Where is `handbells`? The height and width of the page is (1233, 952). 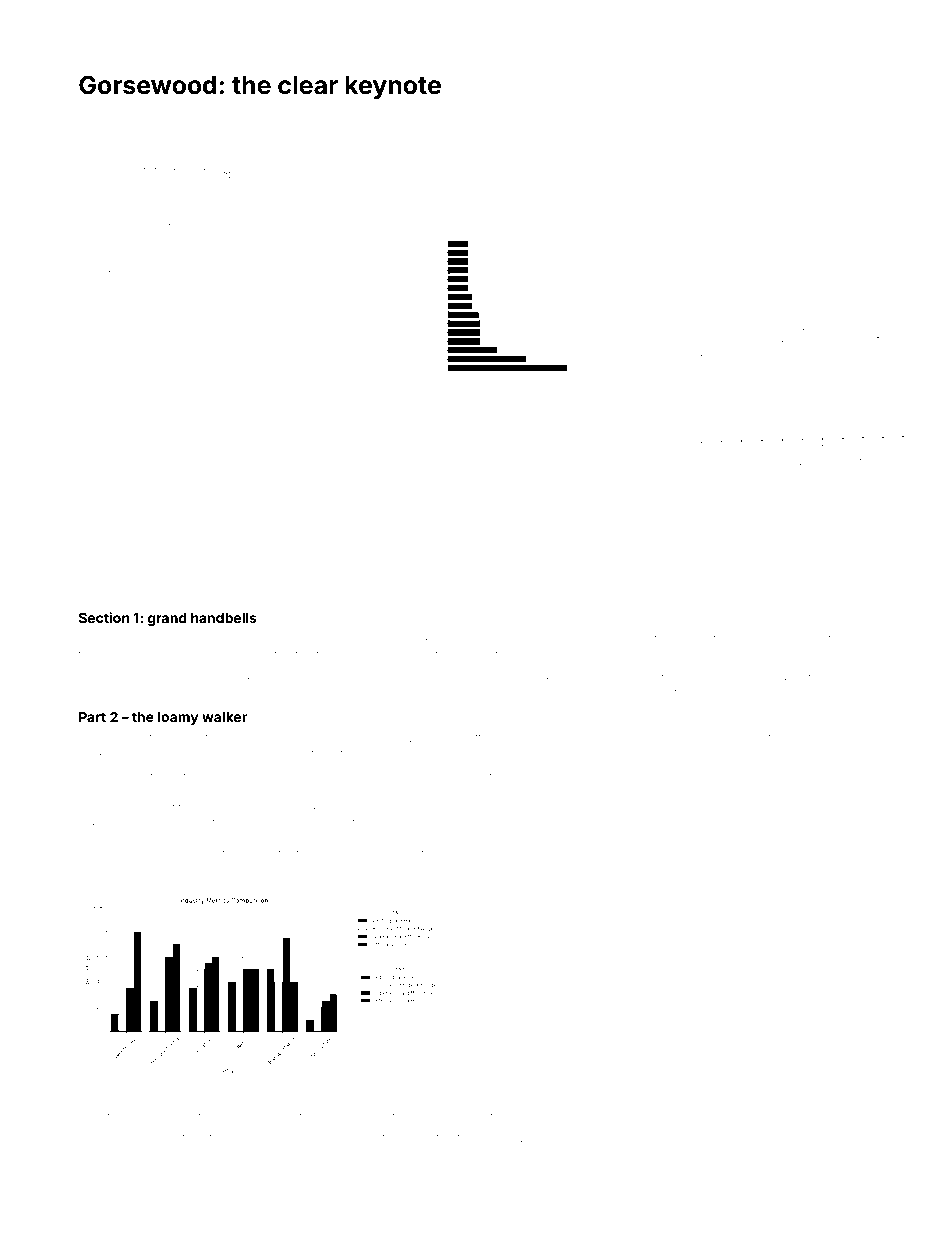 handbells is located at coordinates (224, 618).
